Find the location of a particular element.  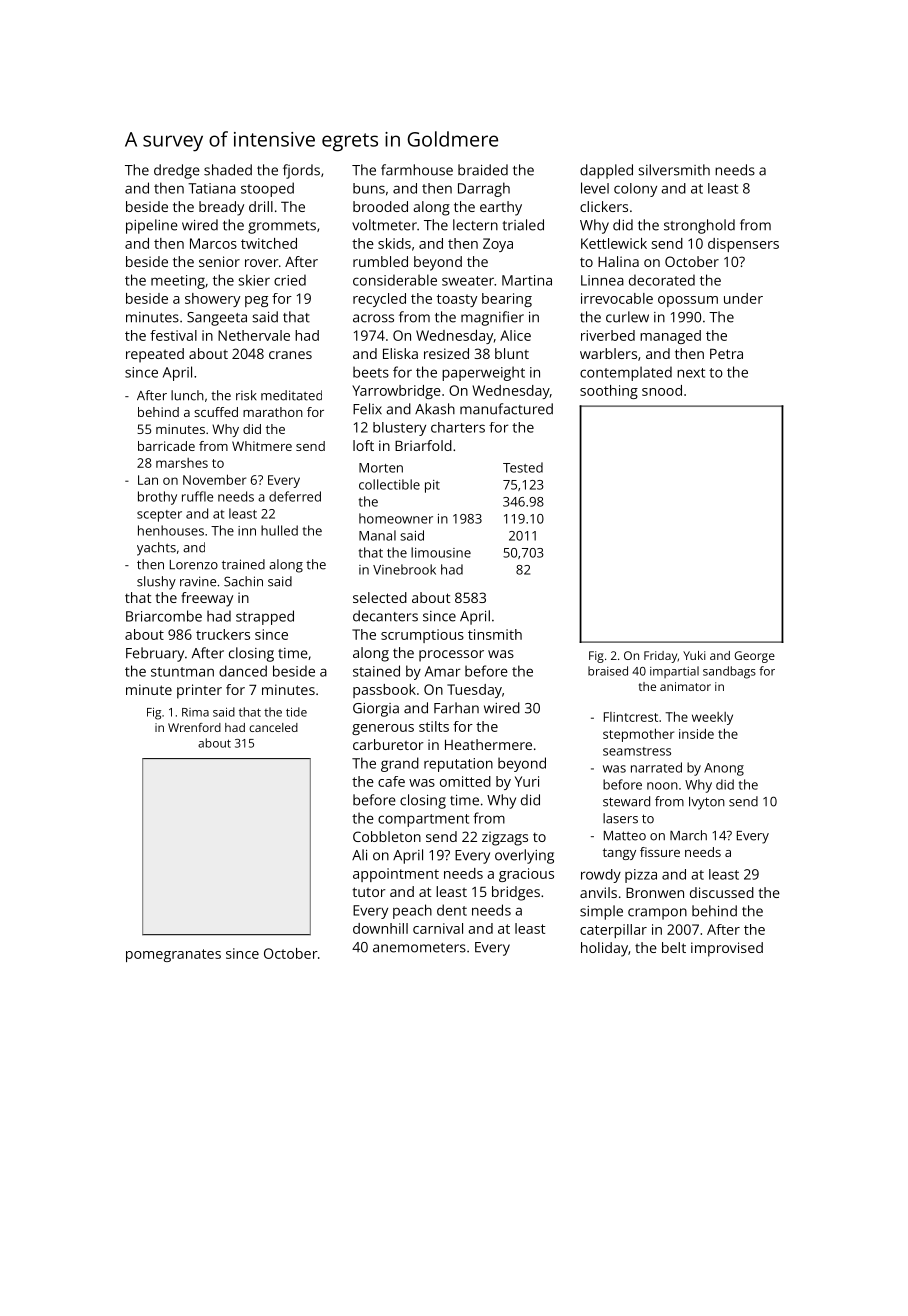

danced is located at coordinates (243, 671).
